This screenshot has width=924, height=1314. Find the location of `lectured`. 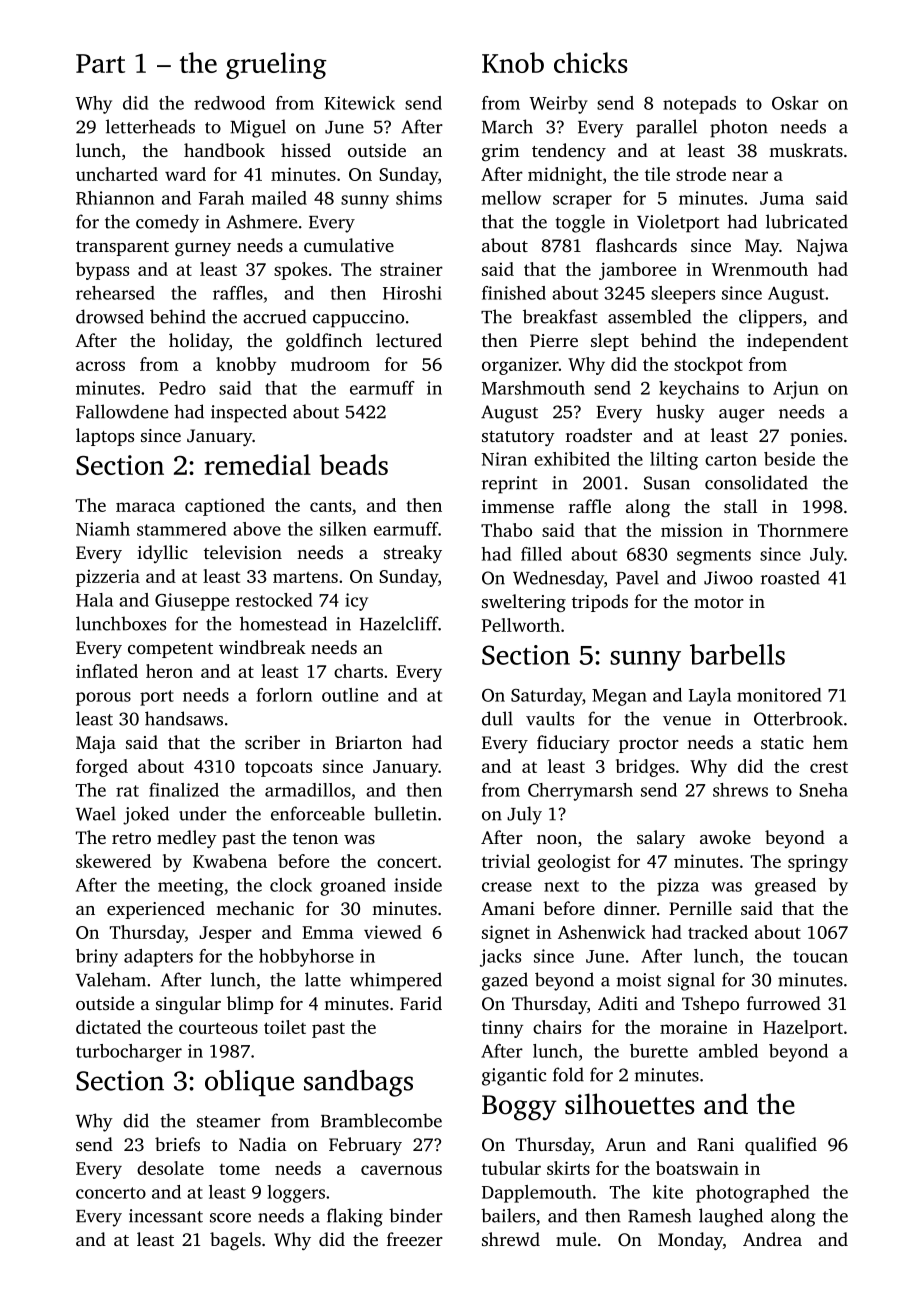

lectured is located at coordinates (409, 340).
